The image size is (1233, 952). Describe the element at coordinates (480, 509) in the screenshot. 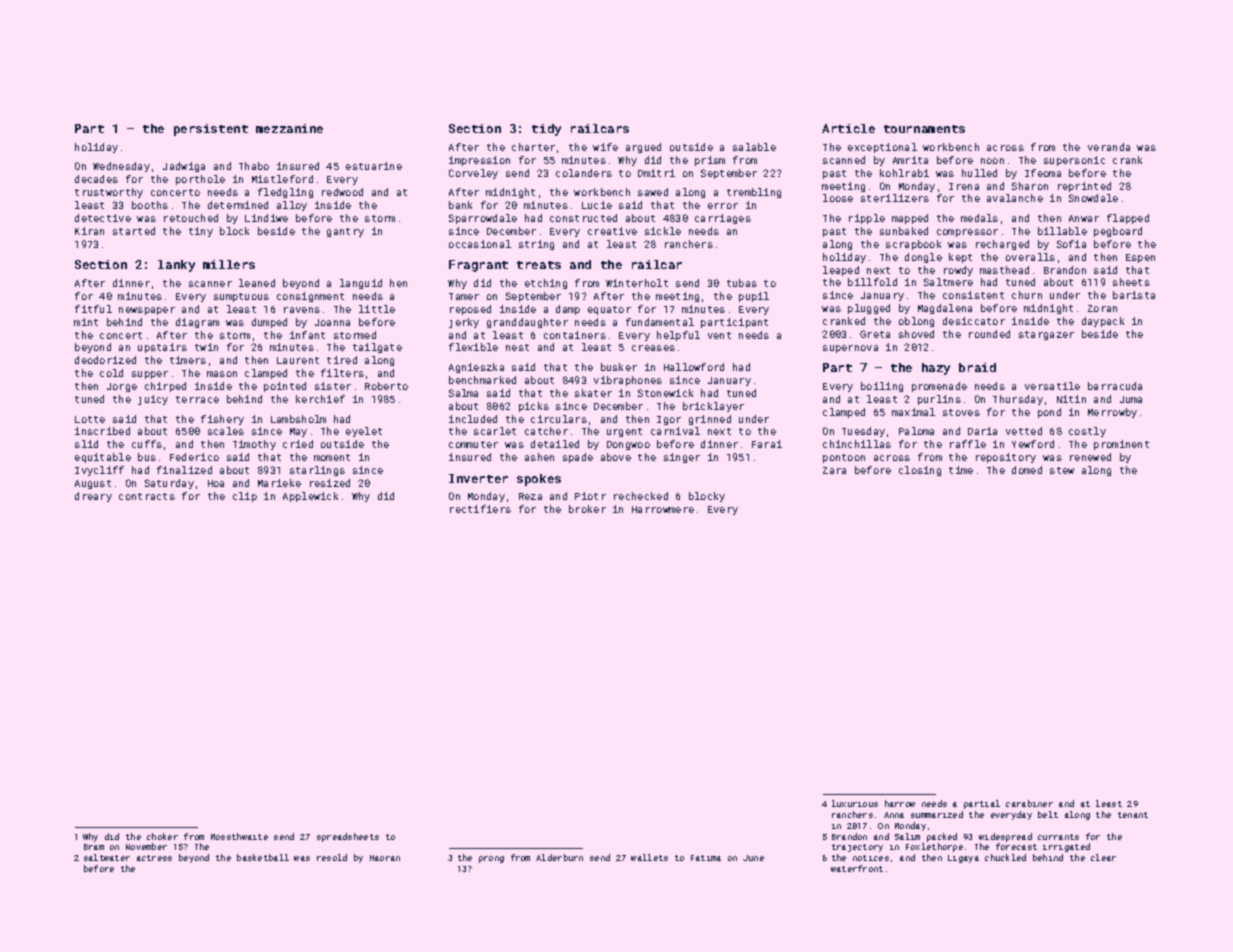

I see `rectifiers` at that location.
